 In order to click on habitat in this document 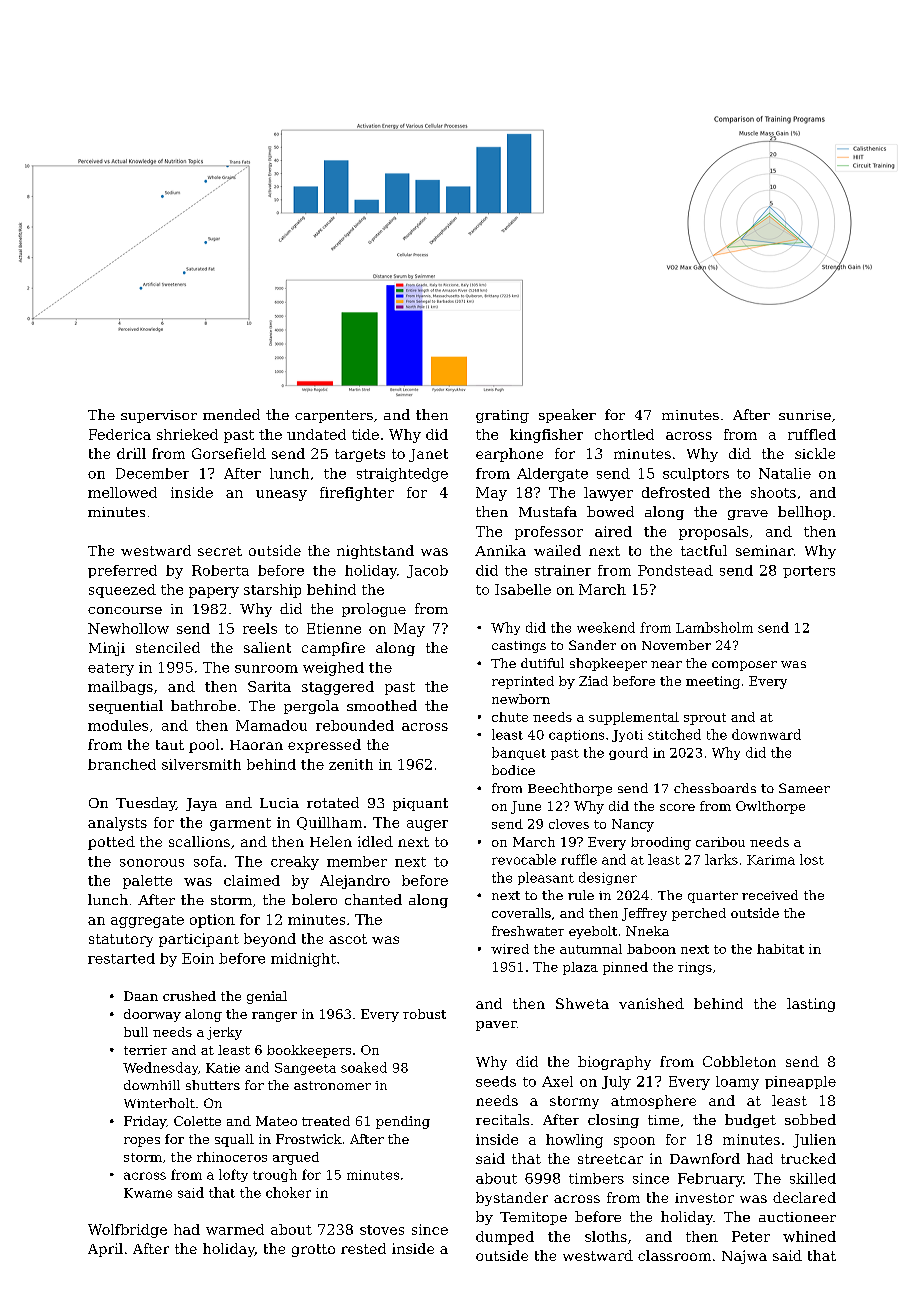, I will do `click(780, 949)`.
